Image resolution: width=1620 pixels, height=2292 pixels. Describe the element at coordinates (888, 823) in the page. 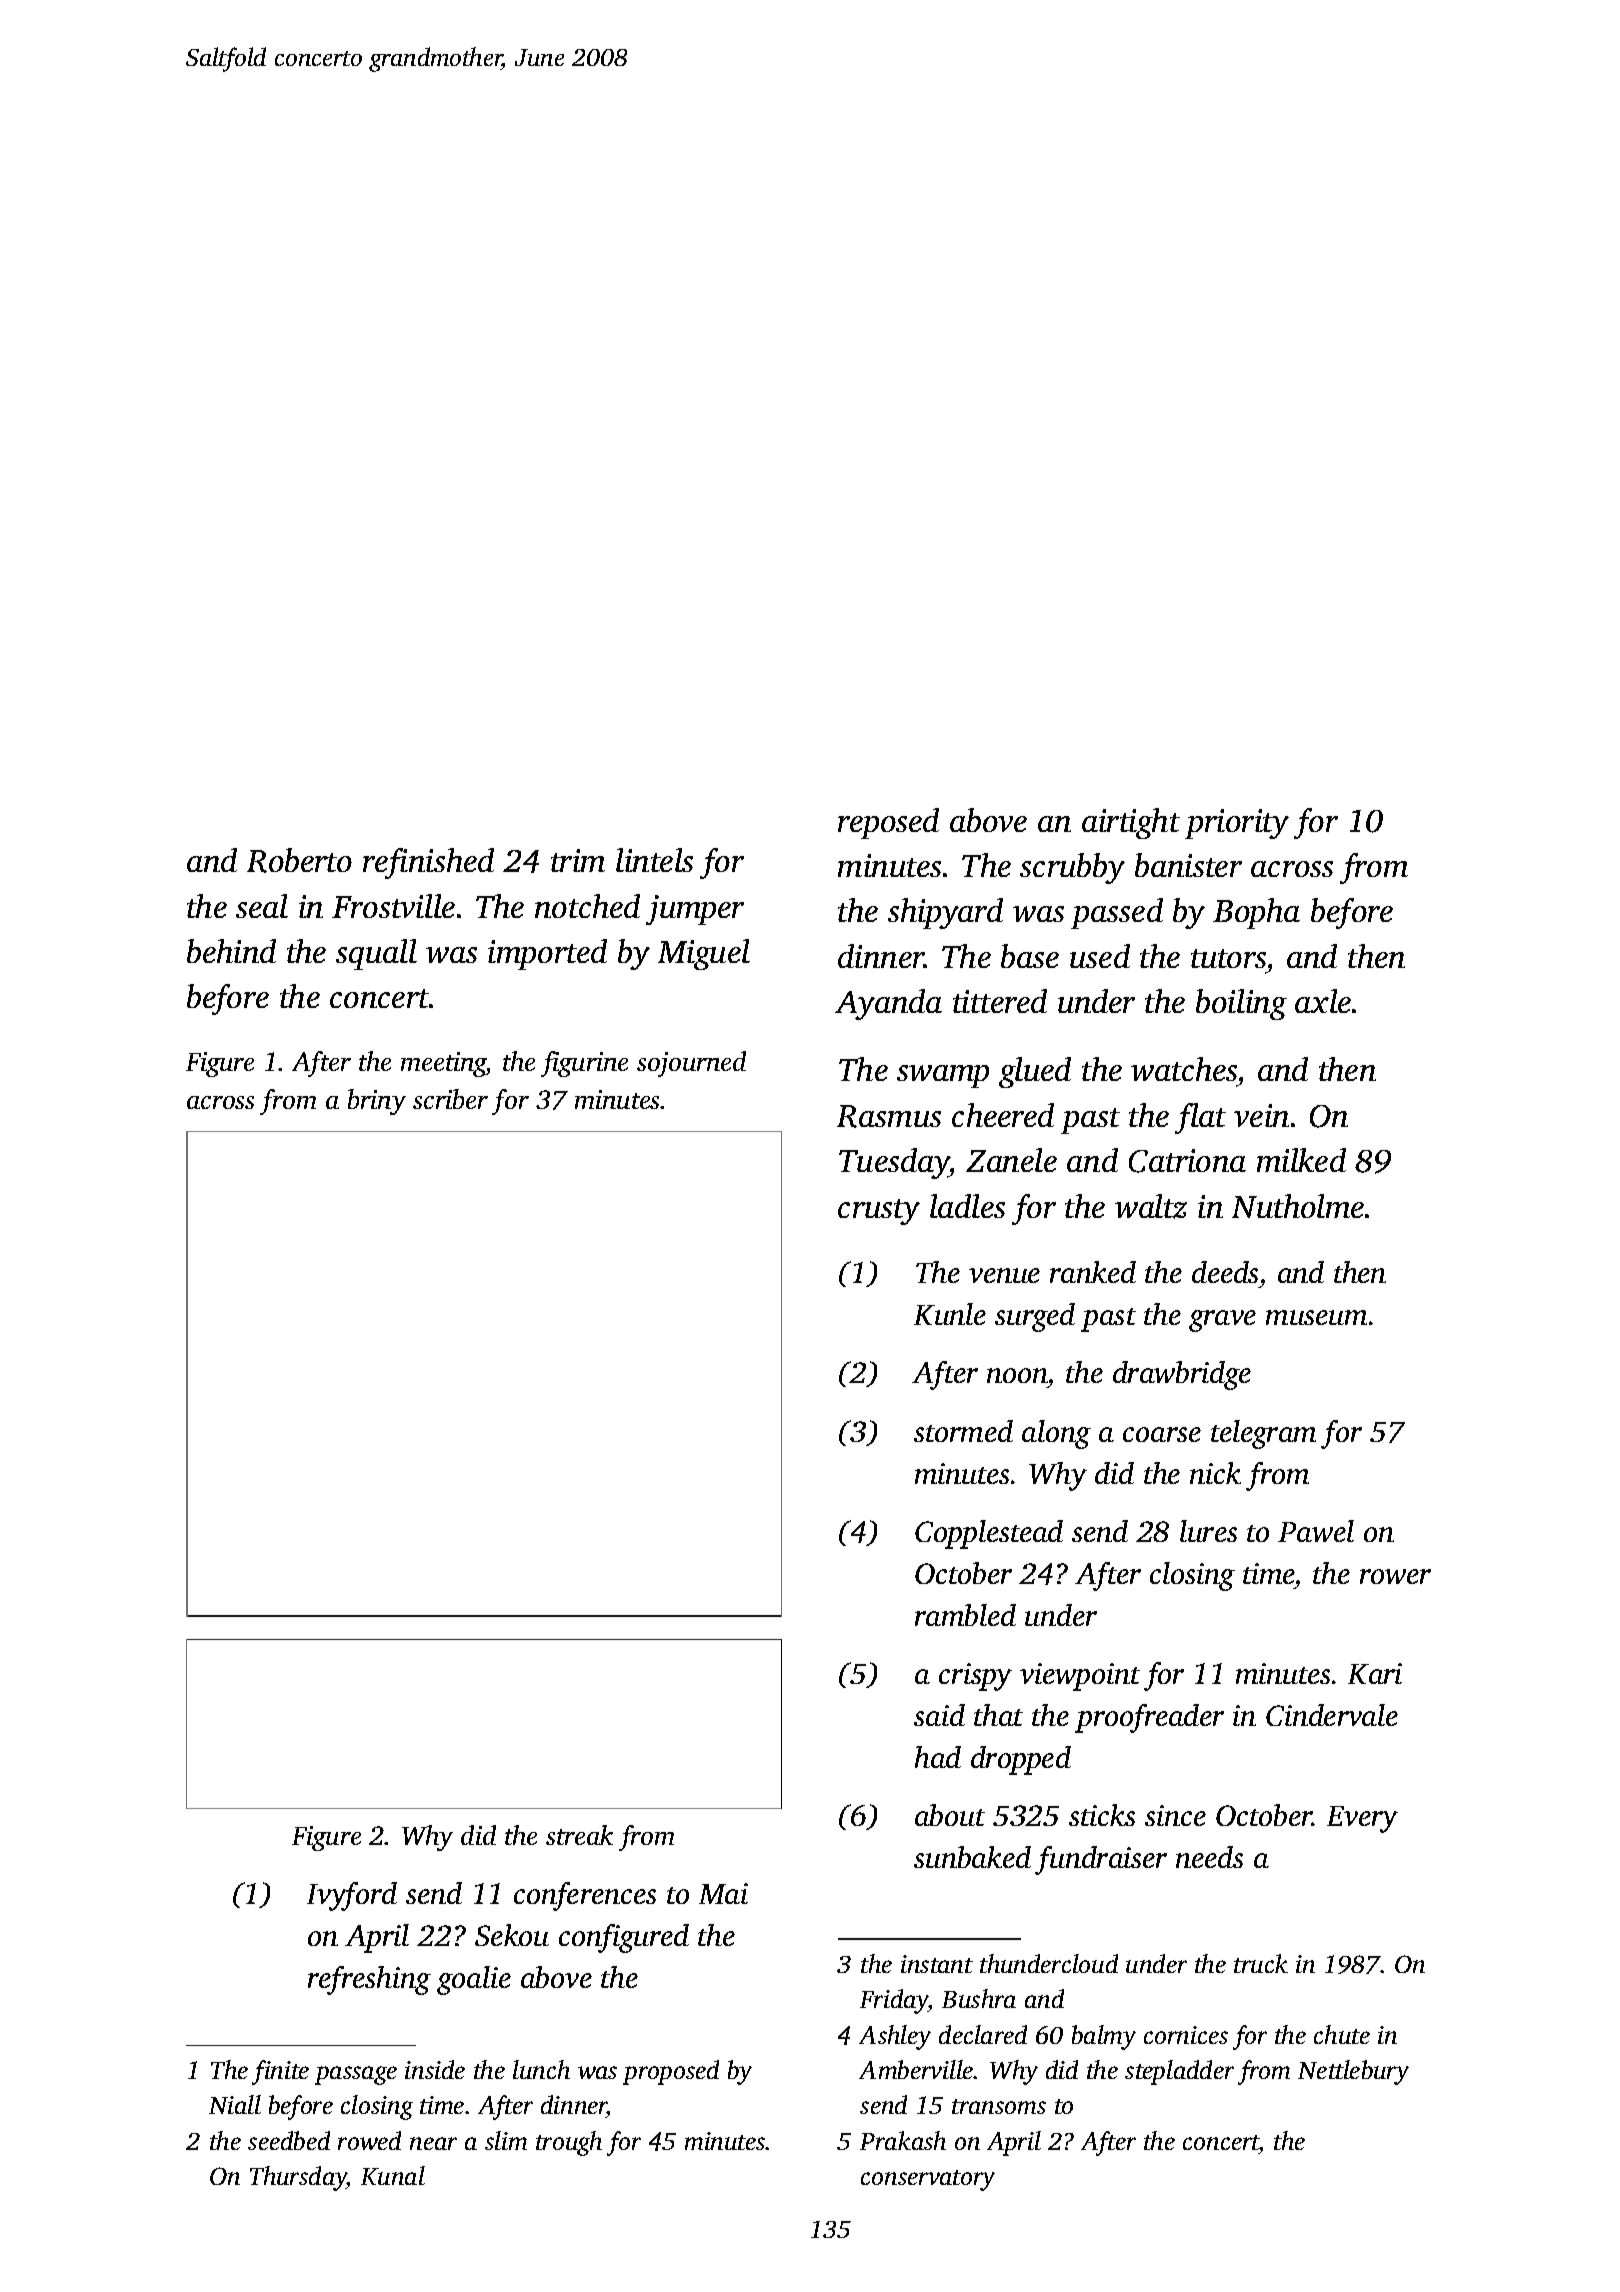

I see `reposed` at that location.
